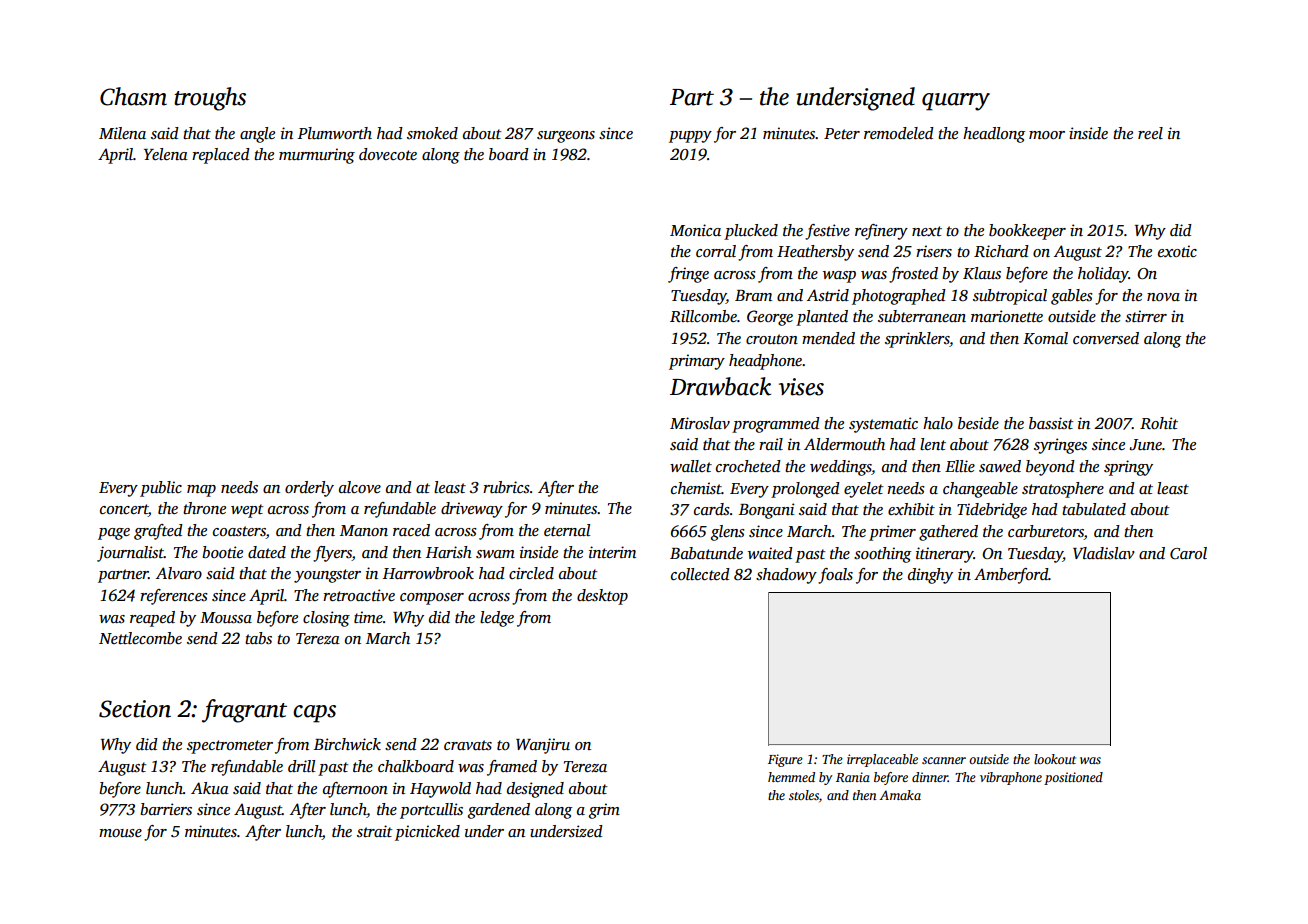  I want to click on rail, so click(771, 444).
